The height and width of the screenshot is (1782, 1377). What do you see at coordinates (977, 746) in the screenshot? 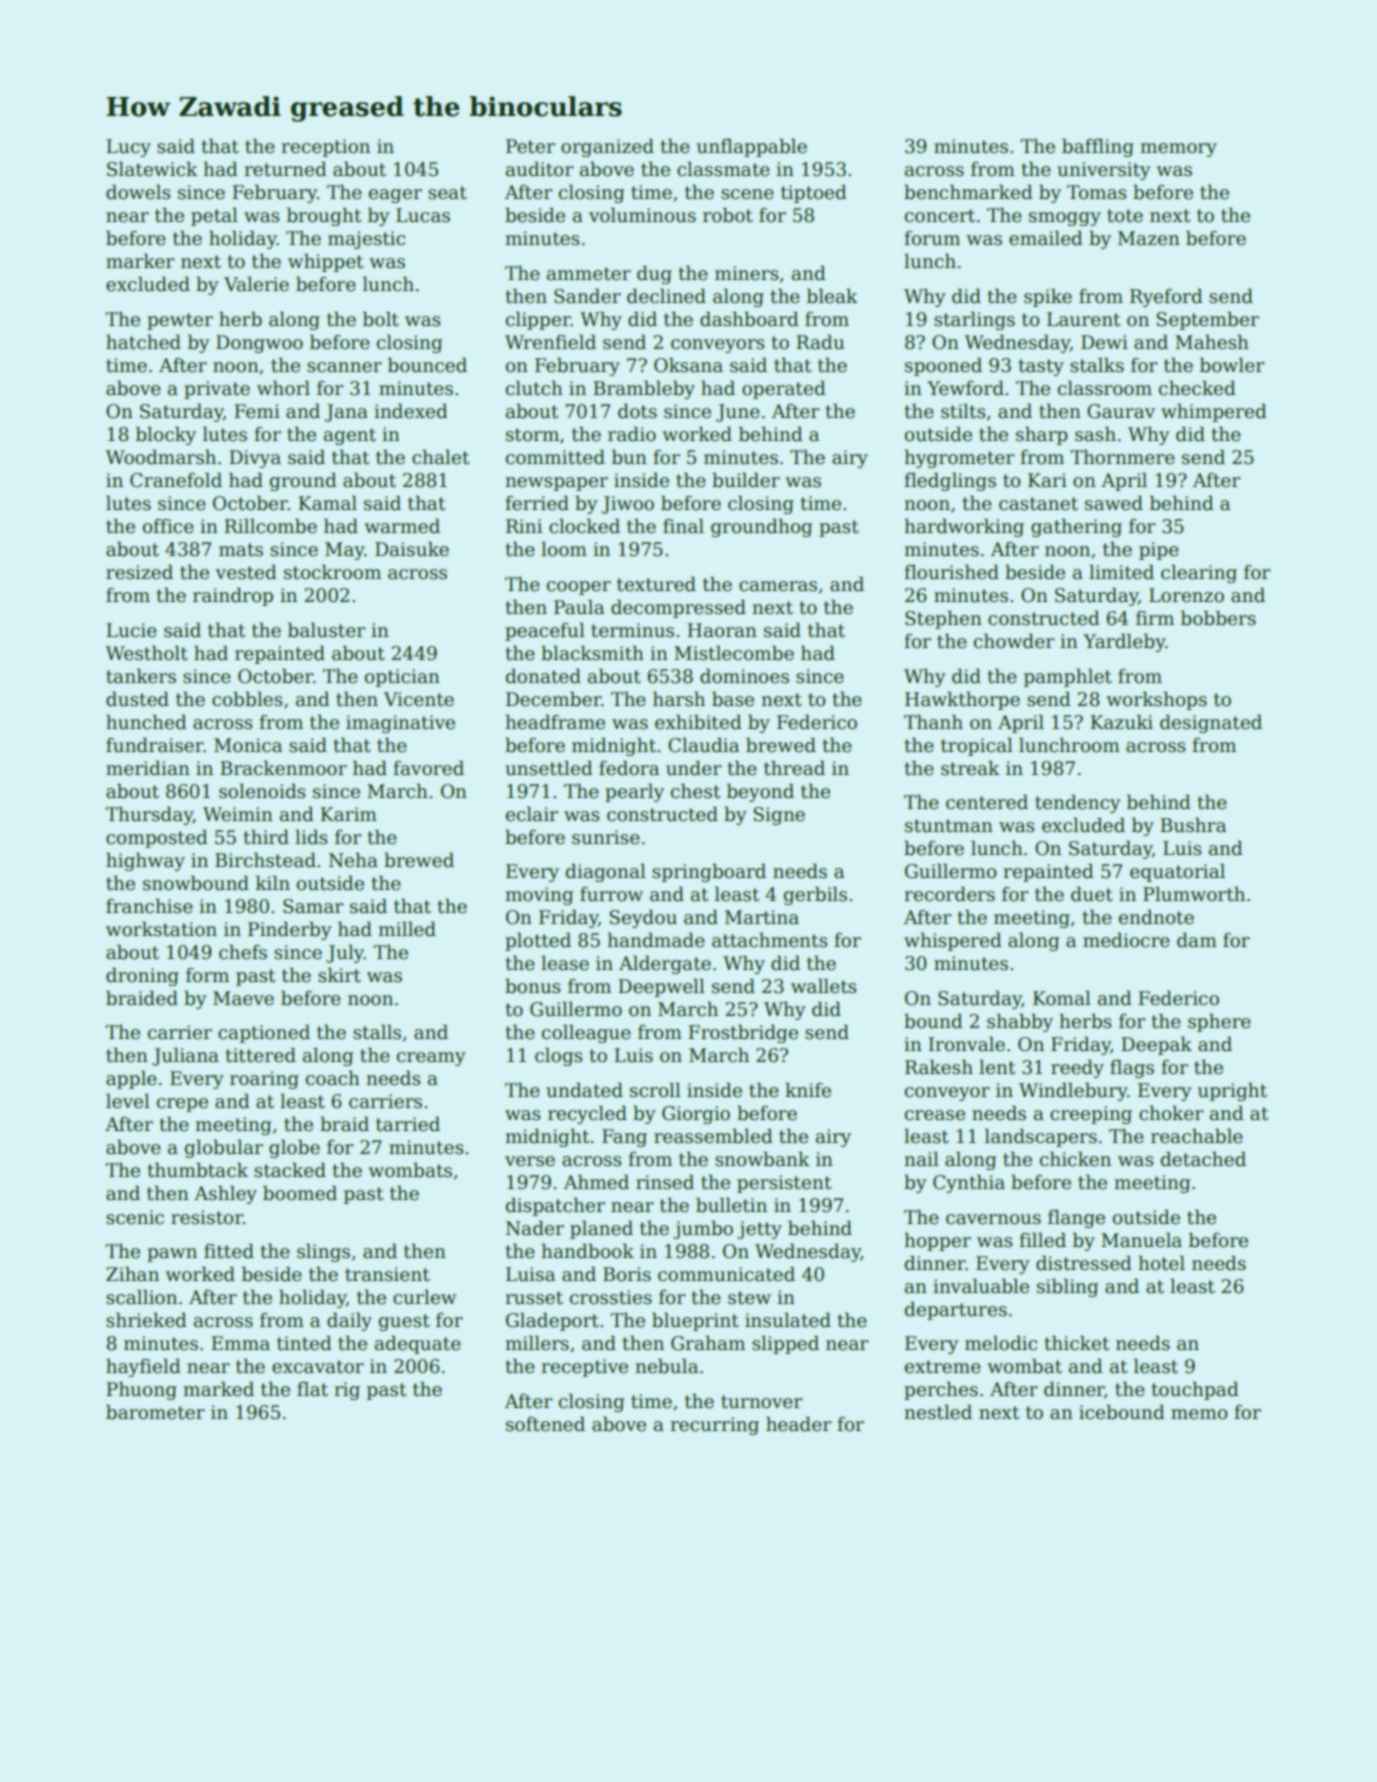
I see `tropical` at bounding box center [977, 746].
